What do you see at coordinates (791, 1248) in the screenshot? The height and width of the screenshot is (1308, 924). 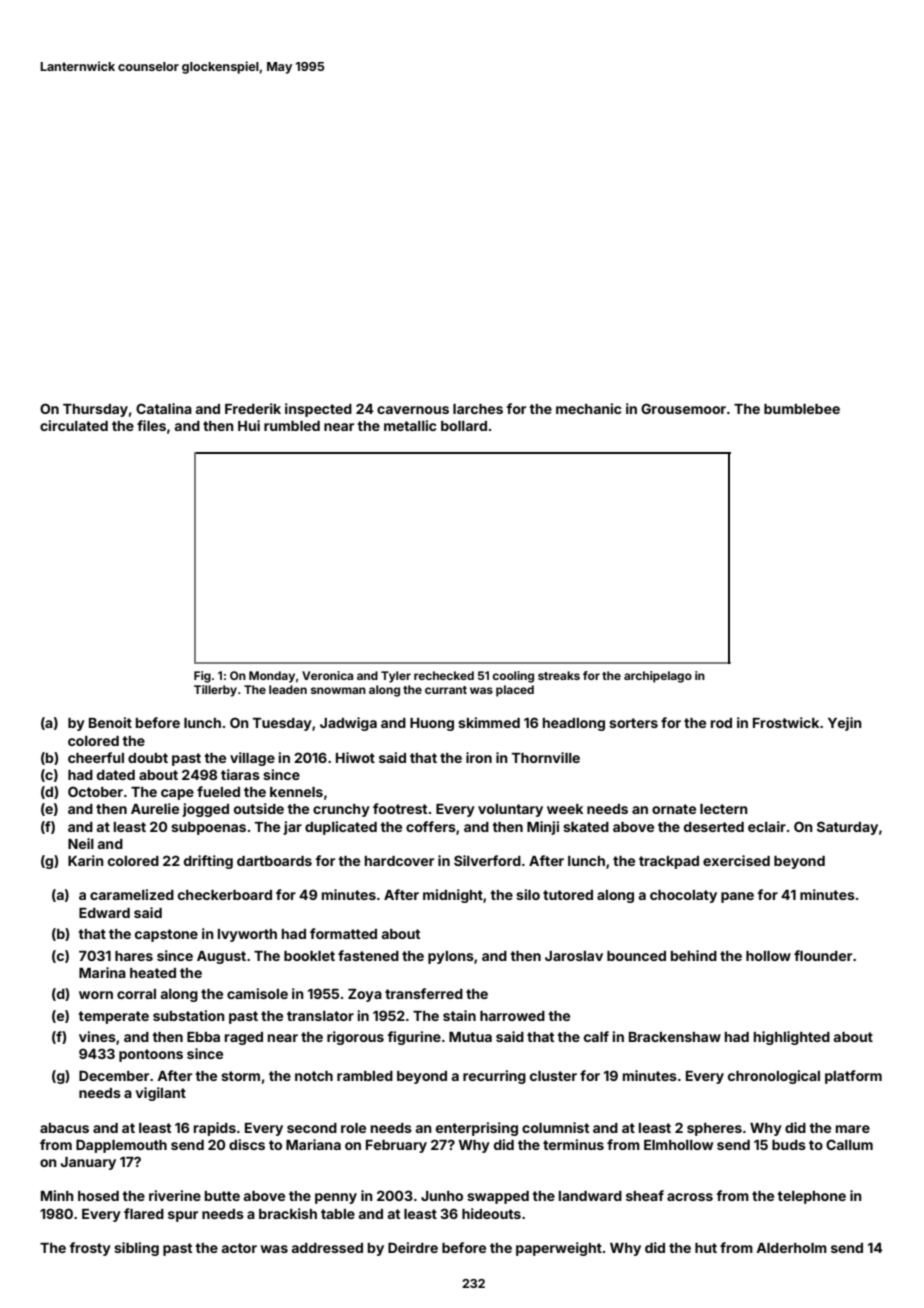 I see `Alderholm` at bounding box center [791, 1248].
